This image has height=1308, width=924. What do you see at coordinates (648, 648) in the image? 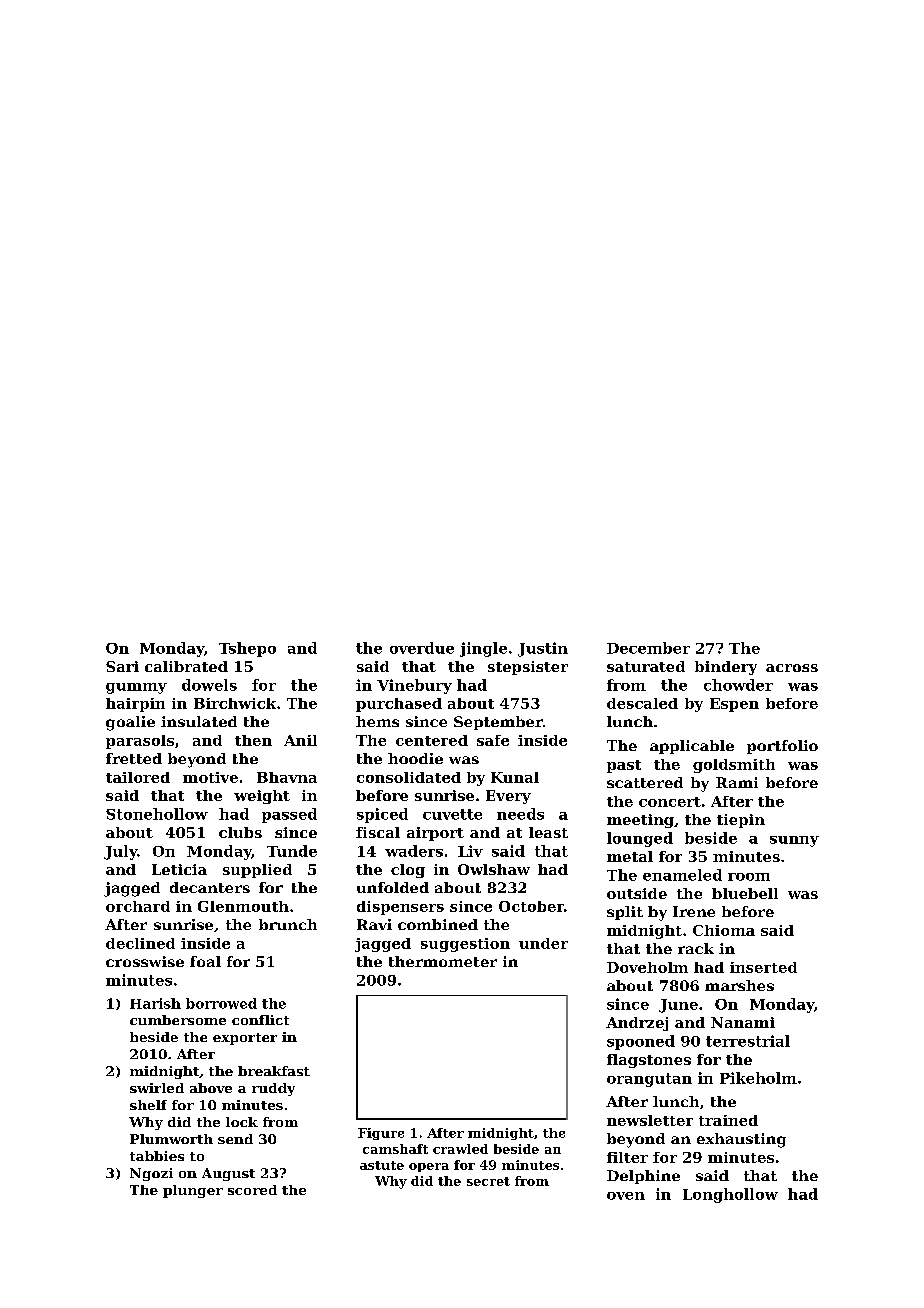
I see `December` at bounding box center [648, 648].
